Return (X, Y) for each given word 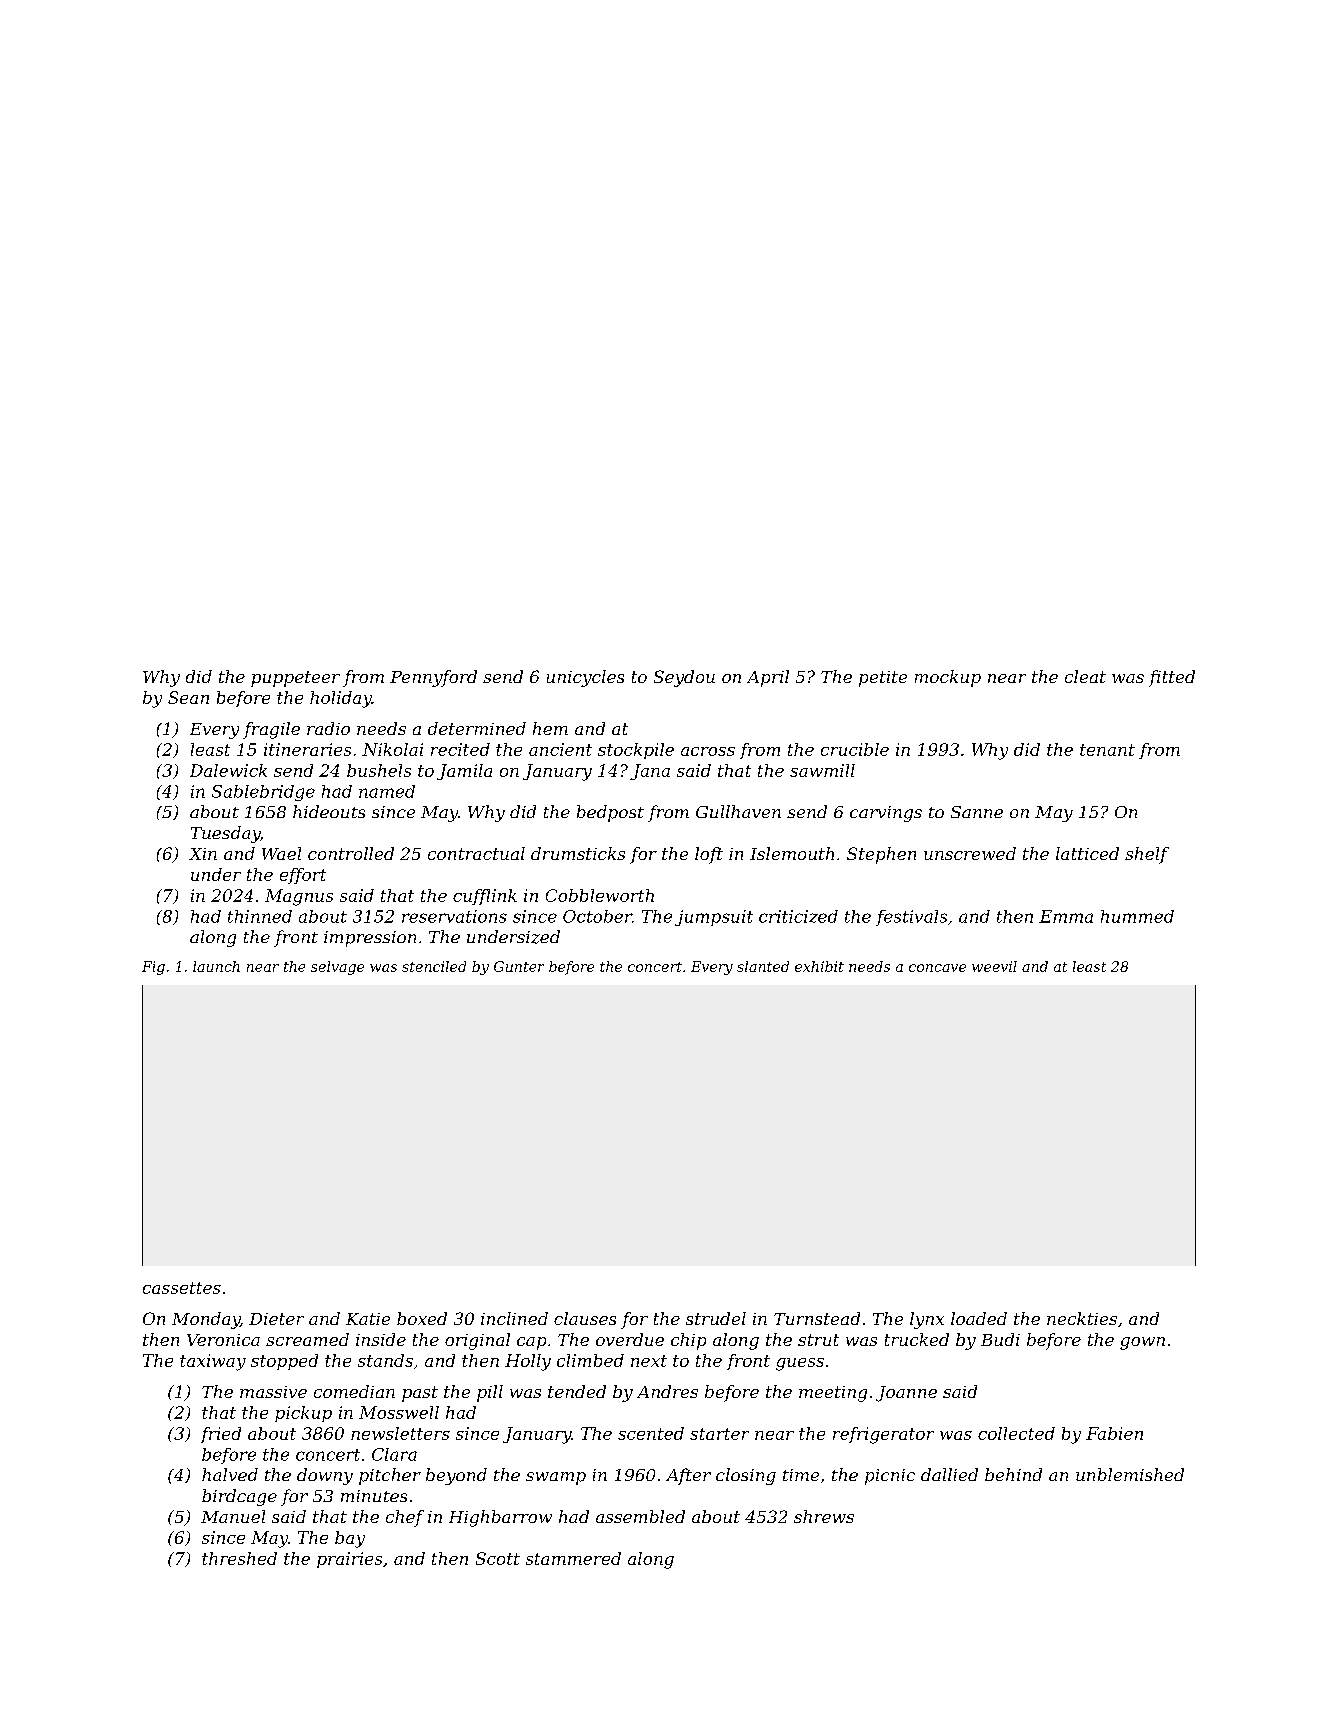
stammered (573, 1558)
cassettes (182, 1288)
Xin (203, 854)
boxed (422, 1318)
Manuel (233, 1516)
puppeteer (295, 679)
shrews (824, 1516)
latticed (1087, 853)
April (768, 678)
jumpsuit (714, 918)
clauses (585, 1318)
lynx (927, 1320)
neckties (1082, 1318)
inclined (514, 1318)
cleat (1085, 676)
